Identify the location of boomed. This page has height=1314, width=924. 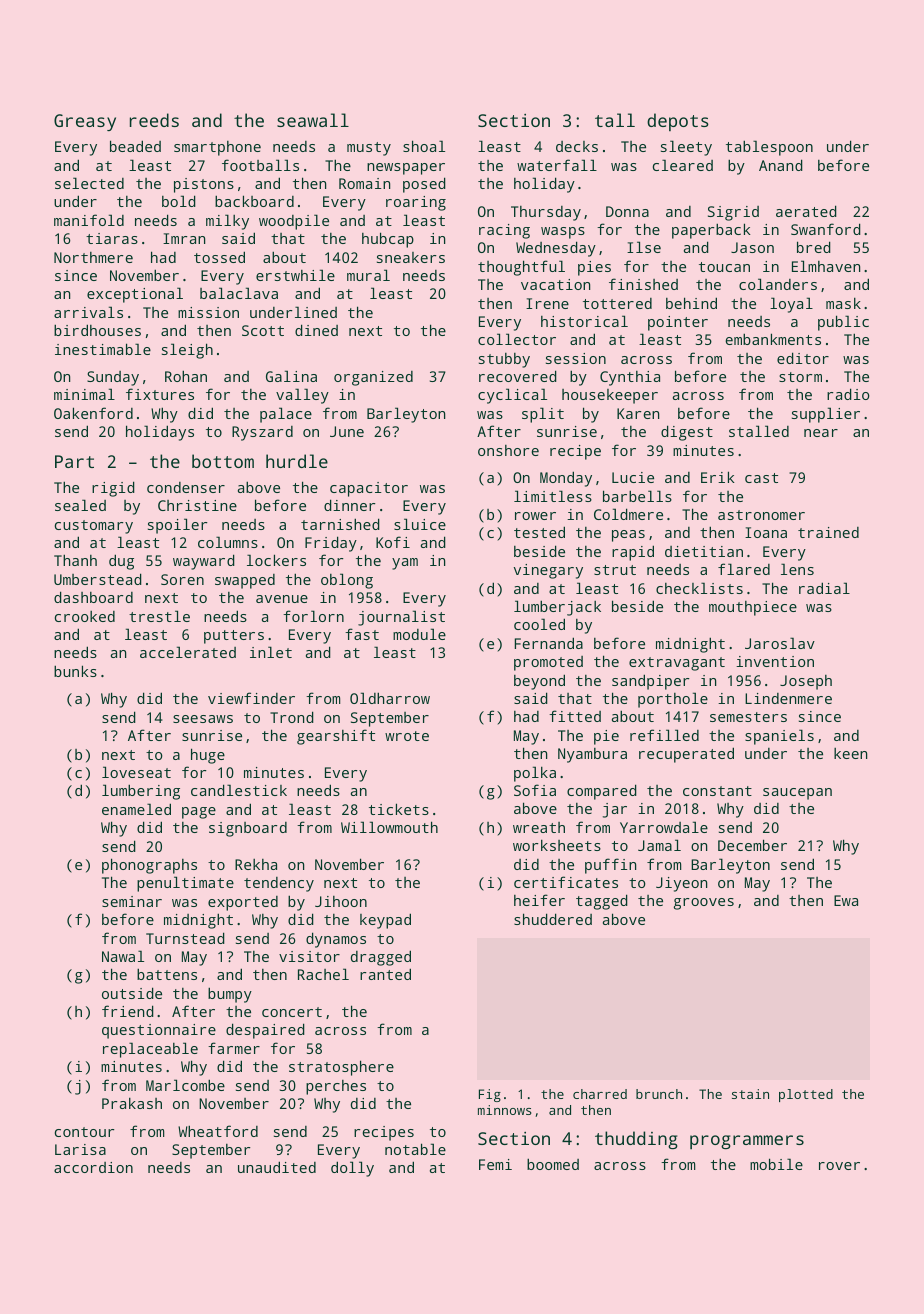
(553, 1164).
